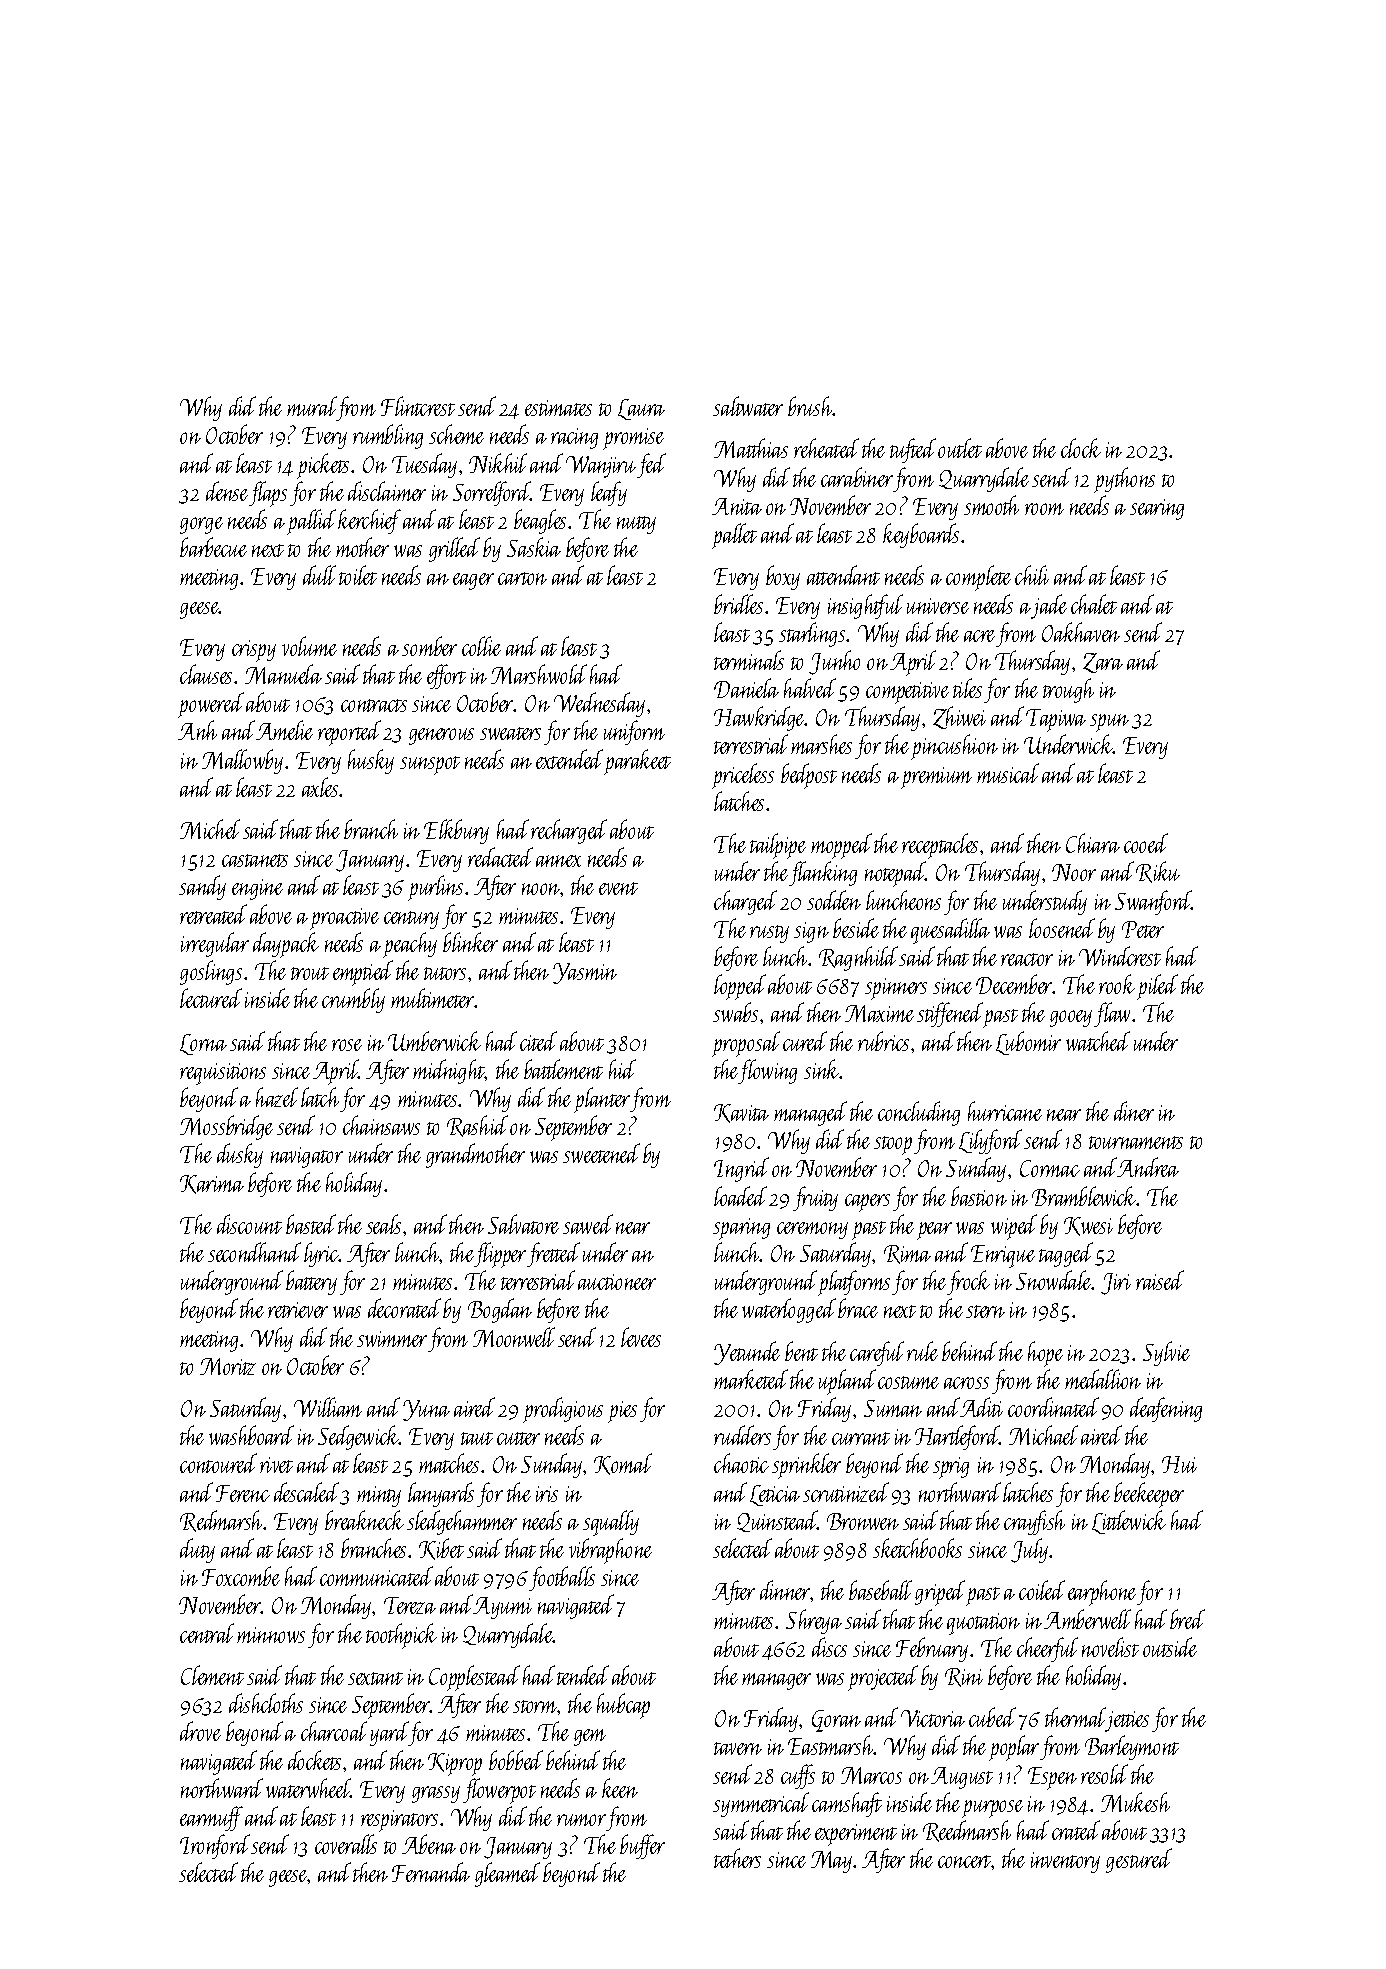 Image resolution: width=1386 pixels, height=1969 pixels. Describe the element at coordinates (212, 1675) in the image. I see `Clement` at that location.
